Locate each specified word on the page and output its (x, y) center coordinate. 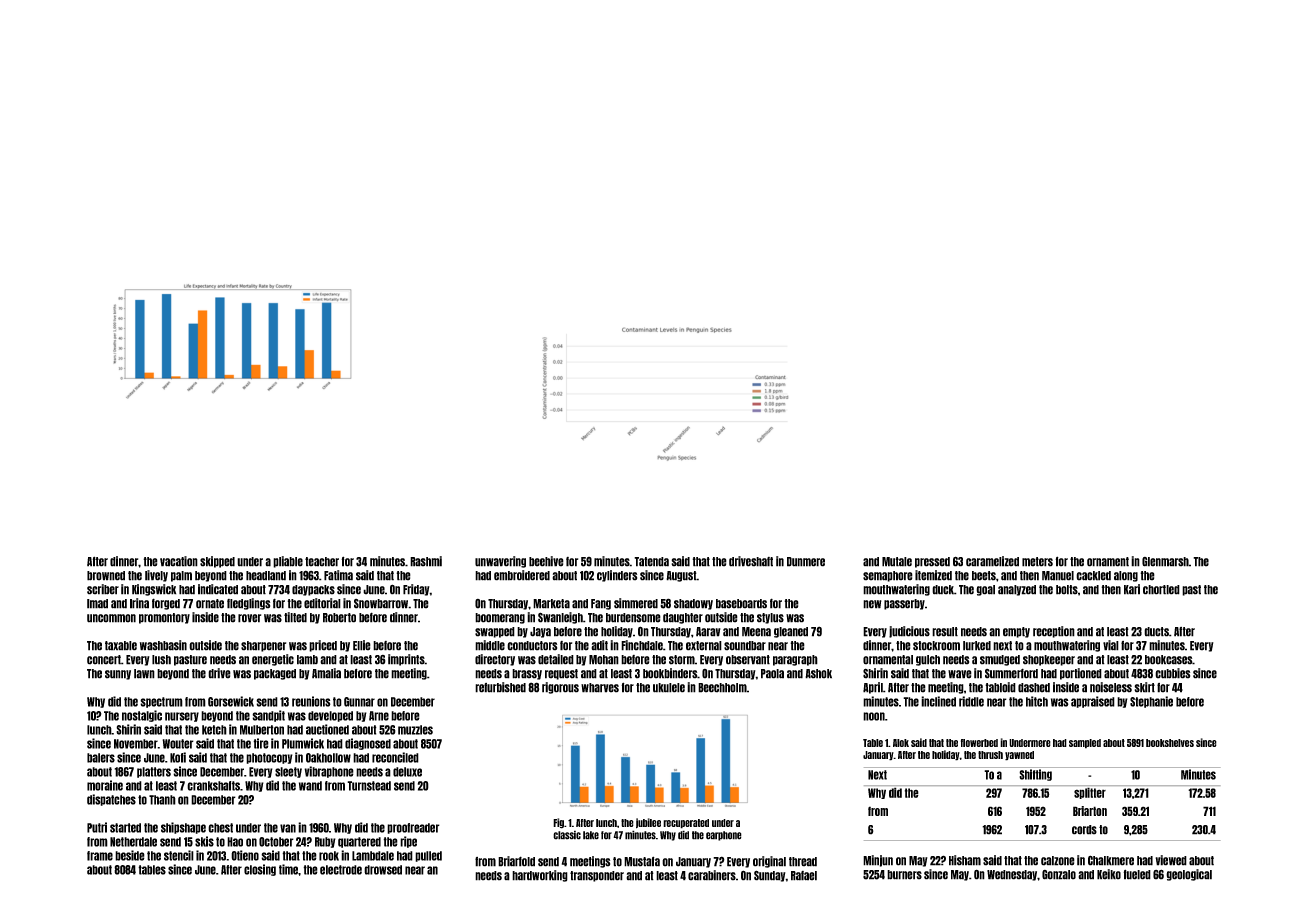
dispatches (111, 800)
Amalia (326, 673)
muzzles (415, 730)
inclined (938, 701)
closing (260, 870)
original (769, 862)
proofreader (413, 828)
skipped (217, 562)
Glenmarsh (1165, 562)
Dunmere (806, 562)
